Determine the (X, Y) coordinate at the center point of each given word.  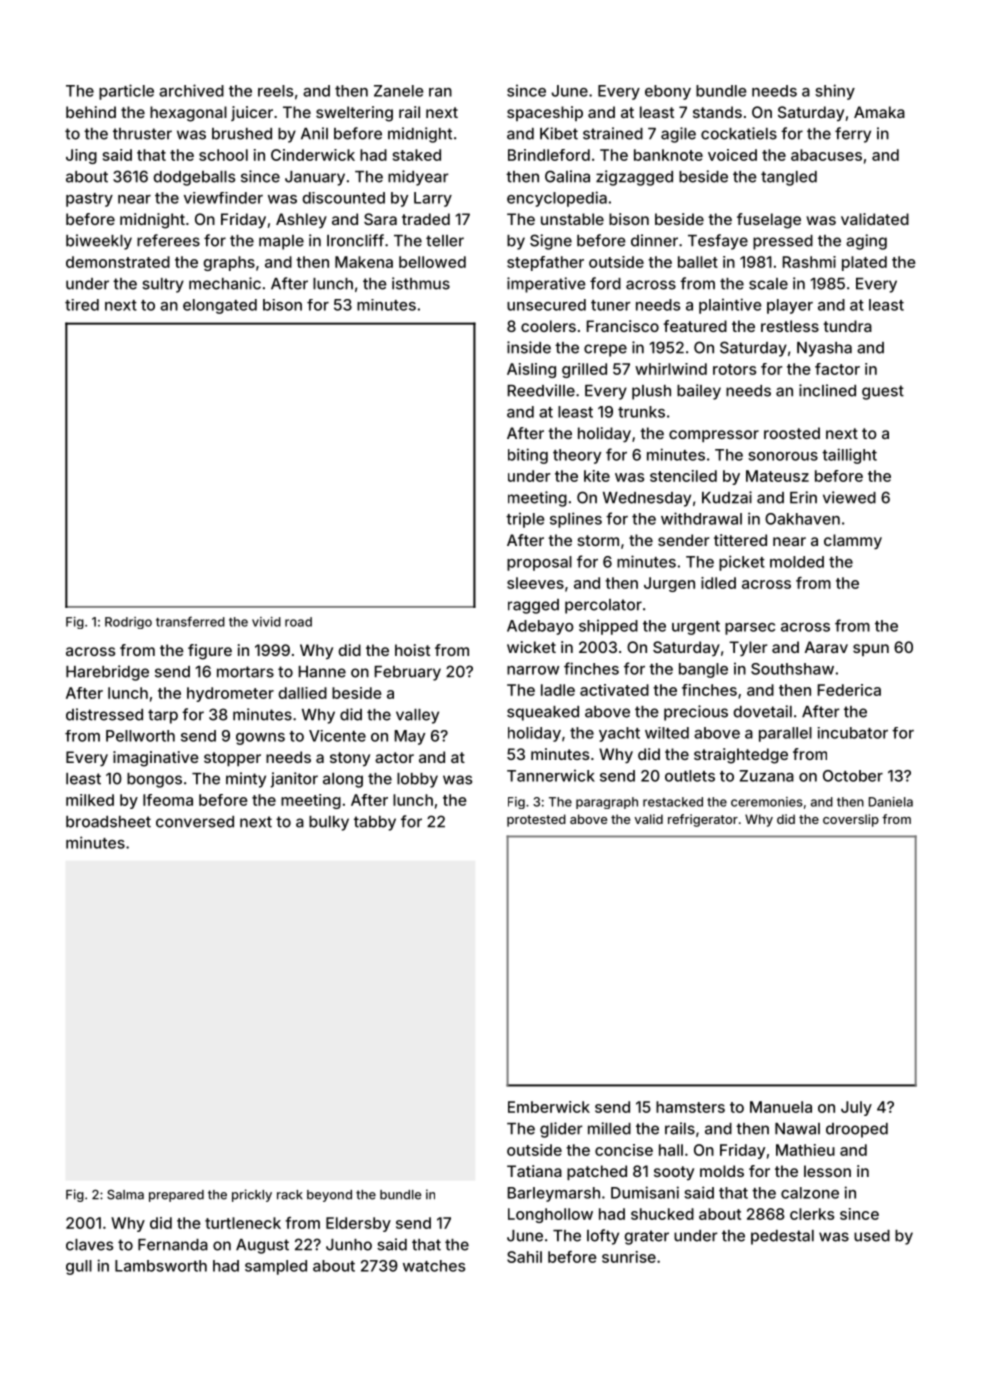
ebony (668, 92)
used (872, 1236)
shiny (835, 92)
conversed (195, 822)
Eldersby (358, 1224)
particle (126, 92)
